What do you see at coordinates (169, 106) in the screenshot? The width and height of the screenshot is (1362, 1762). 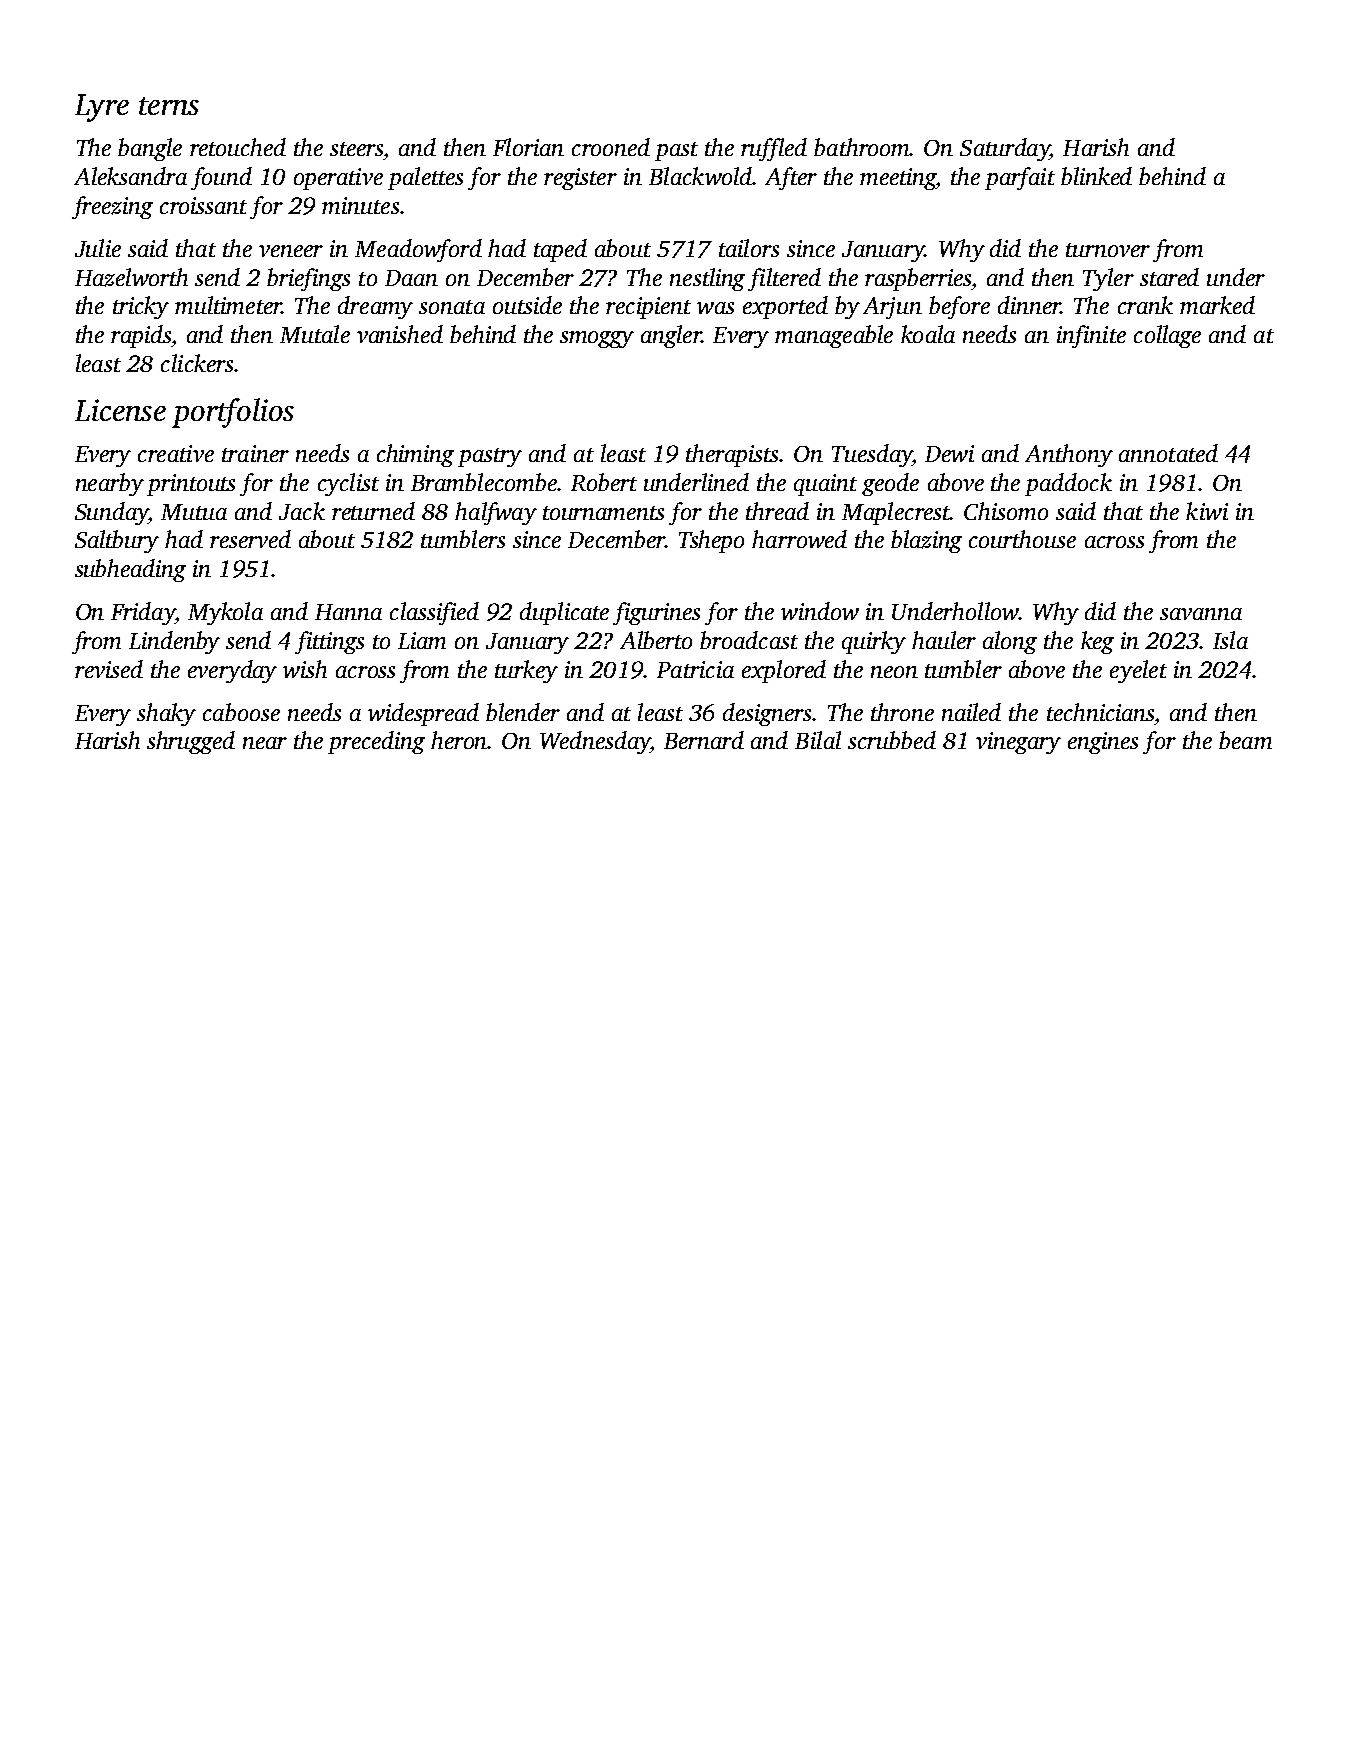 I see `terns` at bounding box center [169, 106].
